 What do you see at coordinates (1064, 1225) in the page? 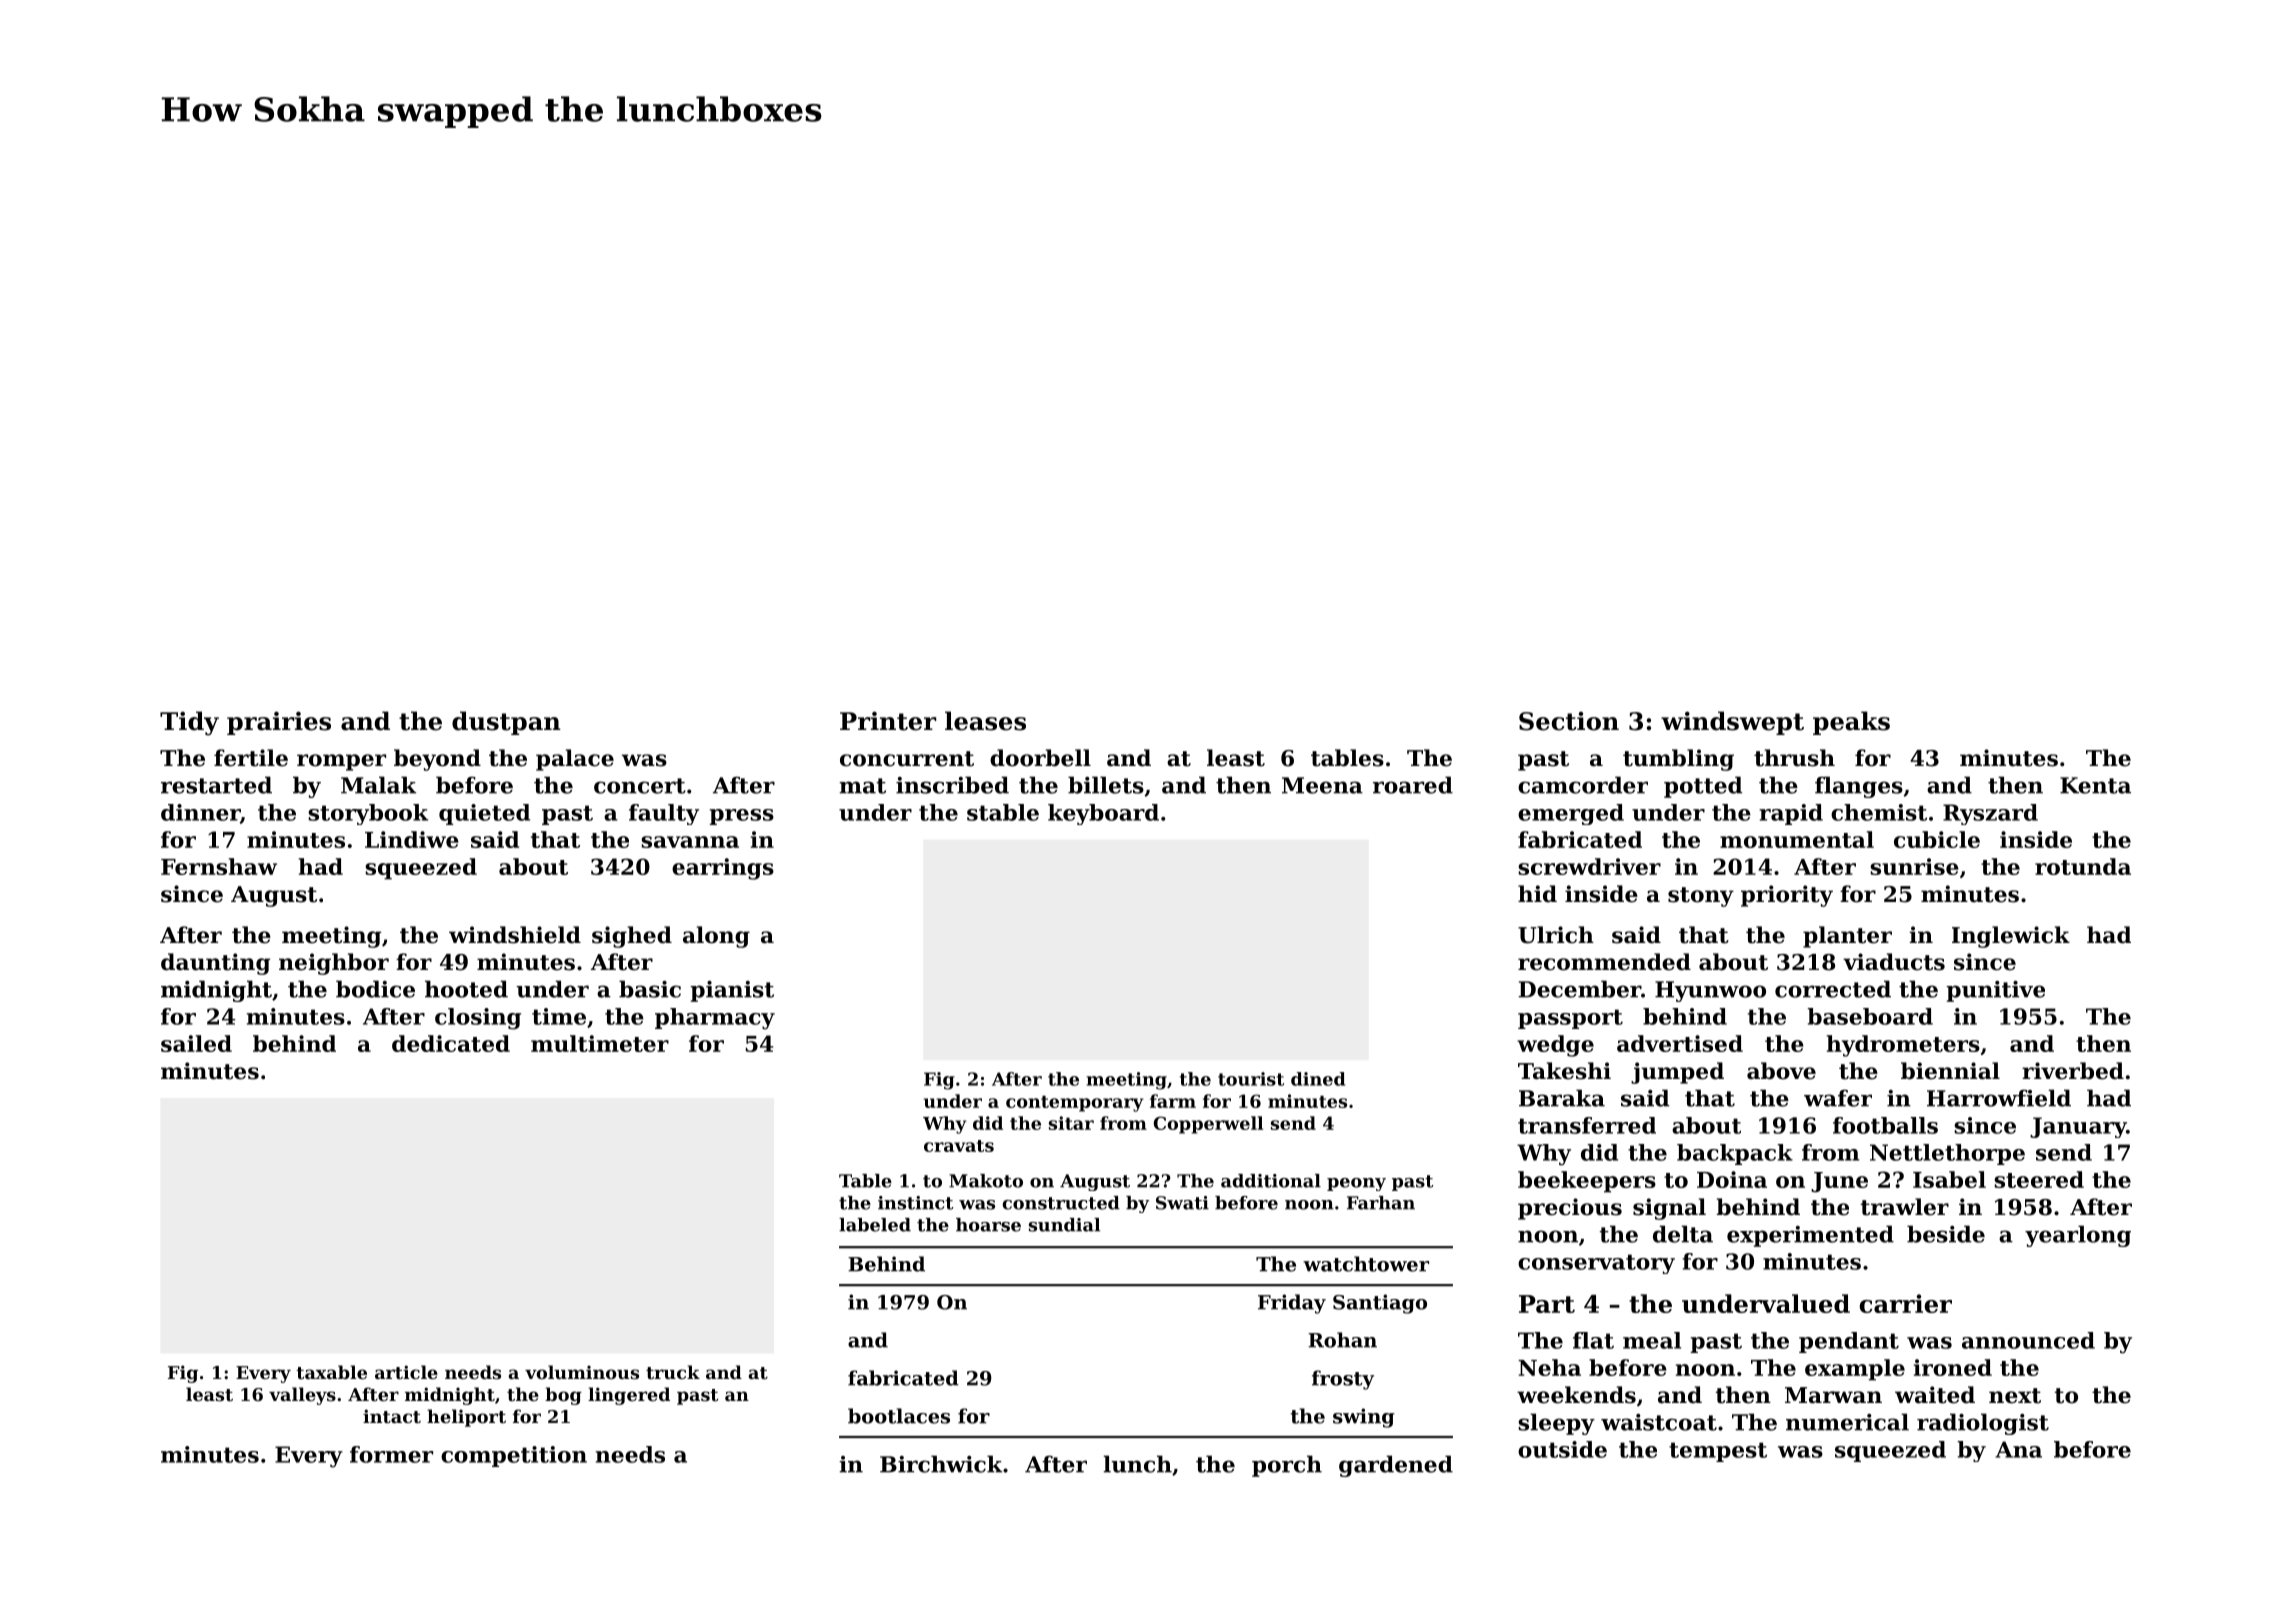
I see `sundial` at bounding box center [1064, 1225].
